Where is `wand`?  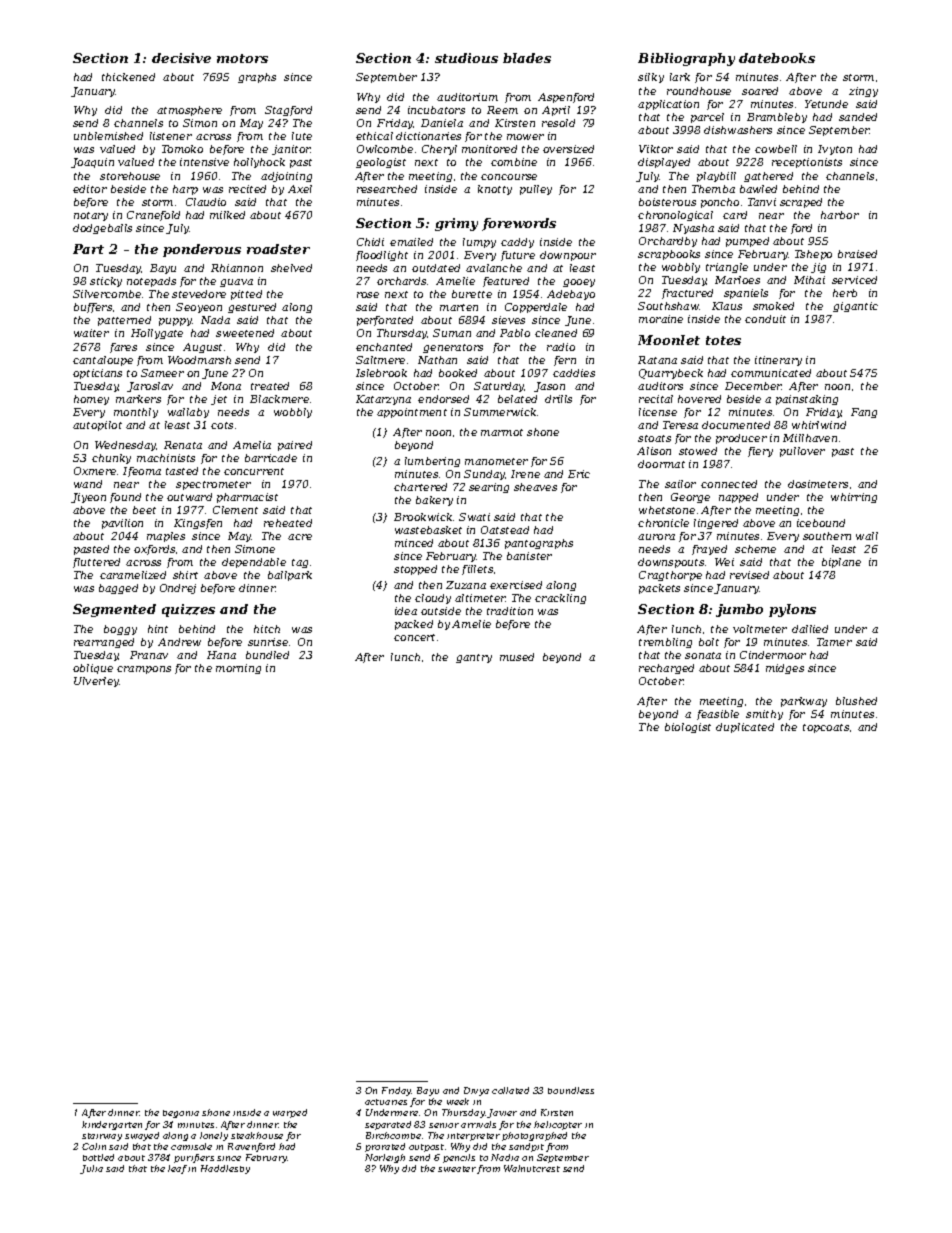 wand is located at coordinates (88, 484).
